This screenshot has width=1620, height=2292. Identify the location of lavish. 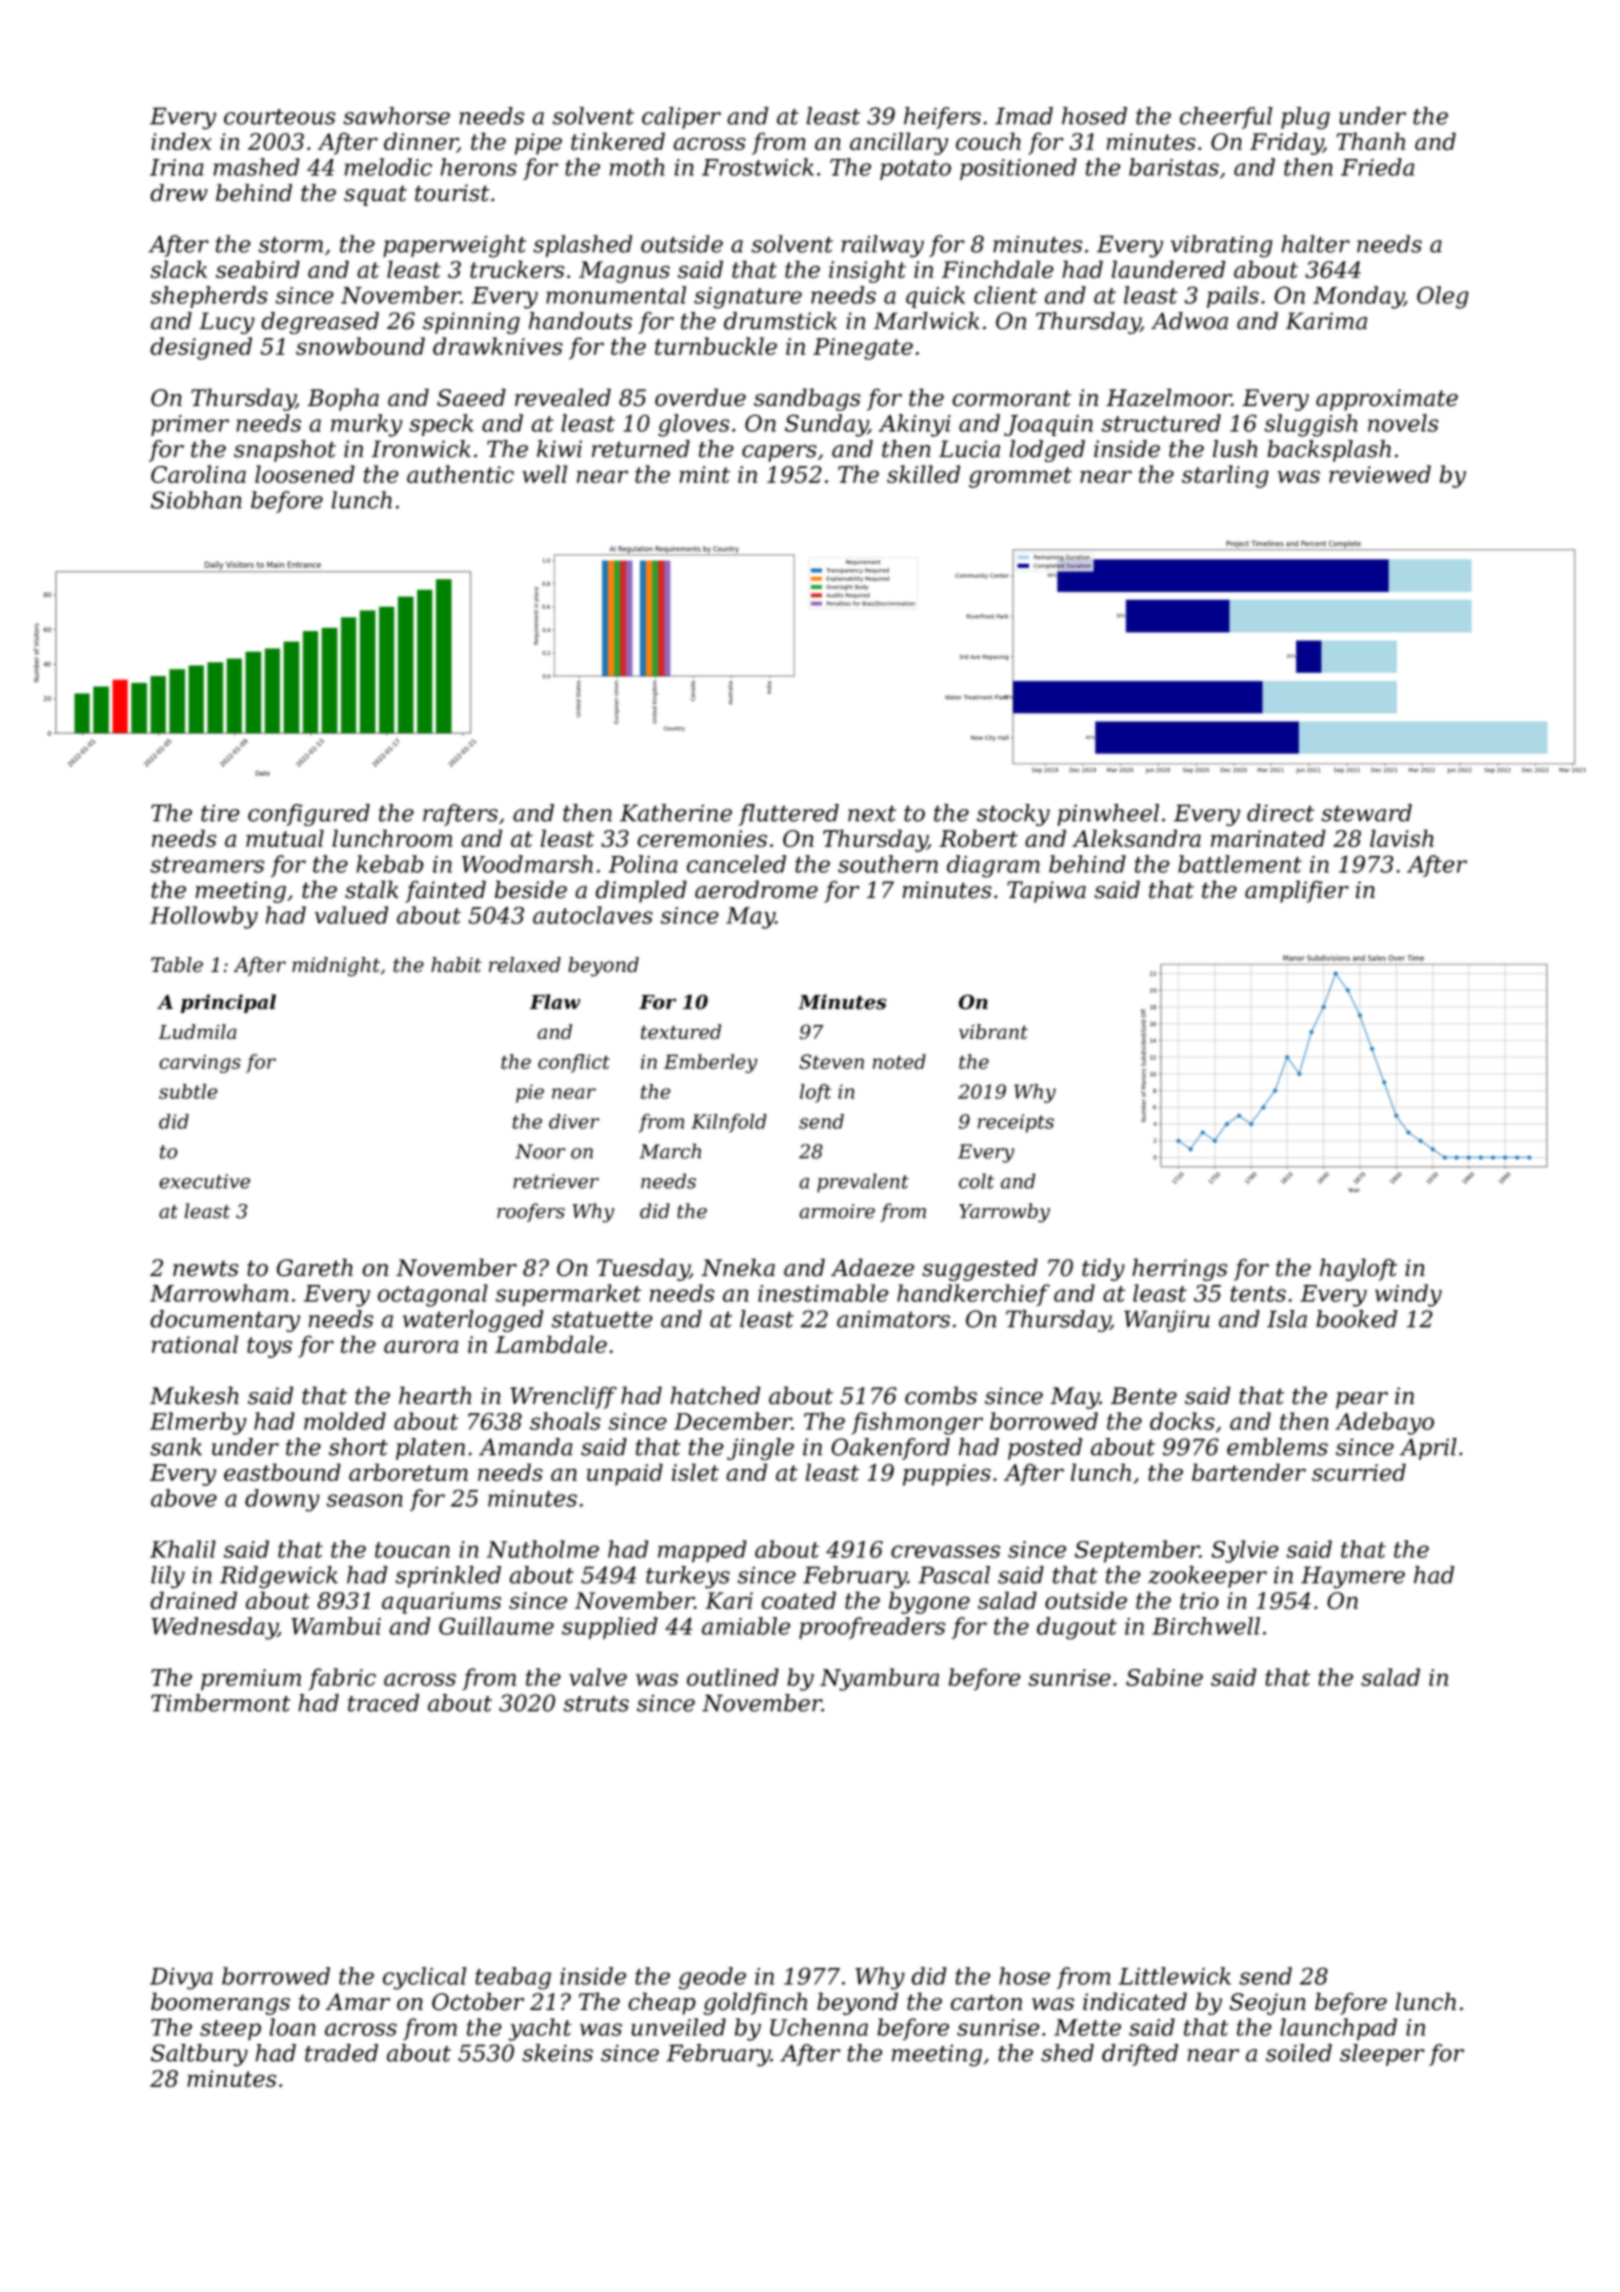
(1402, 838).
